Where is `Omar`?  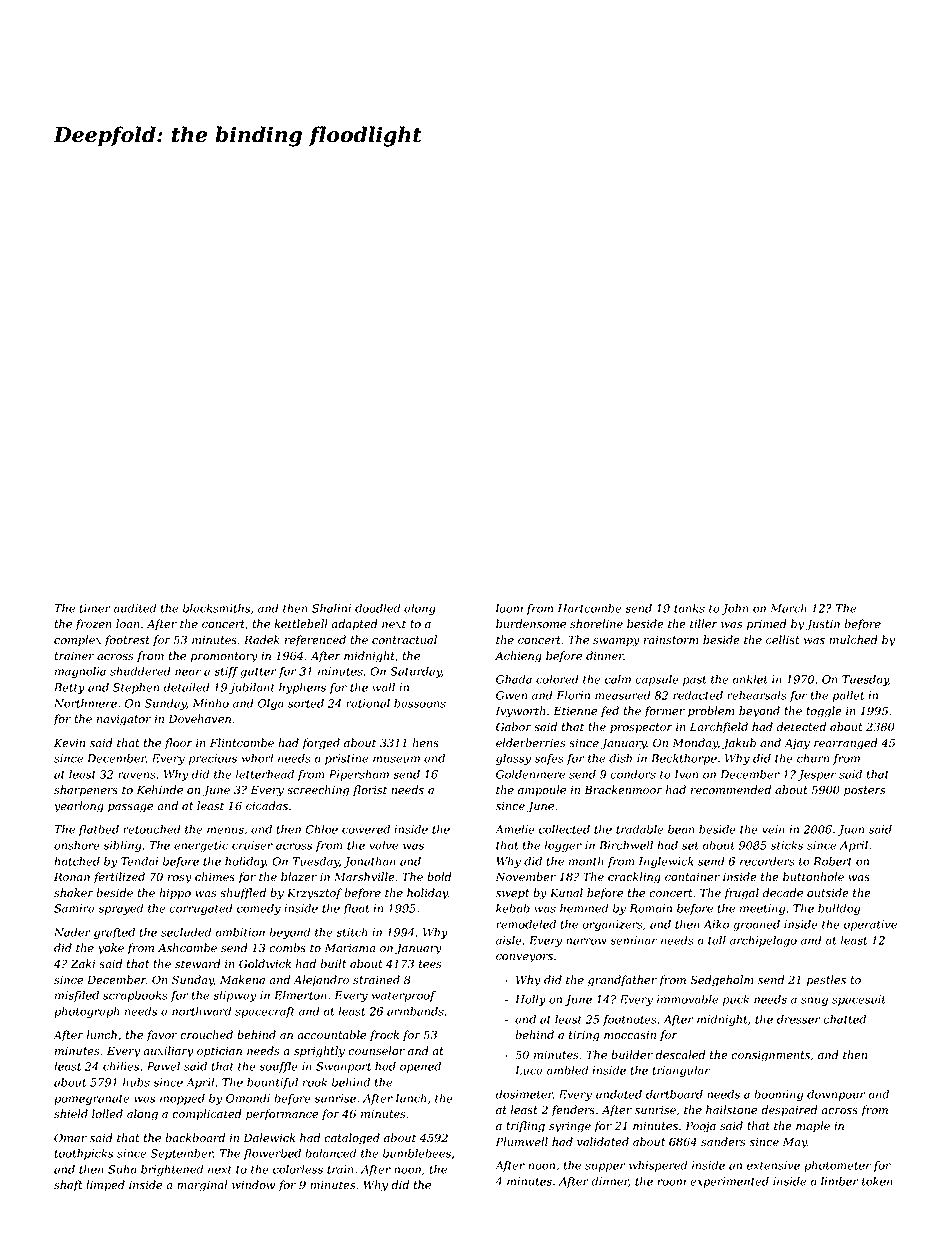 Omar is located at coordinates (70, 1138).
